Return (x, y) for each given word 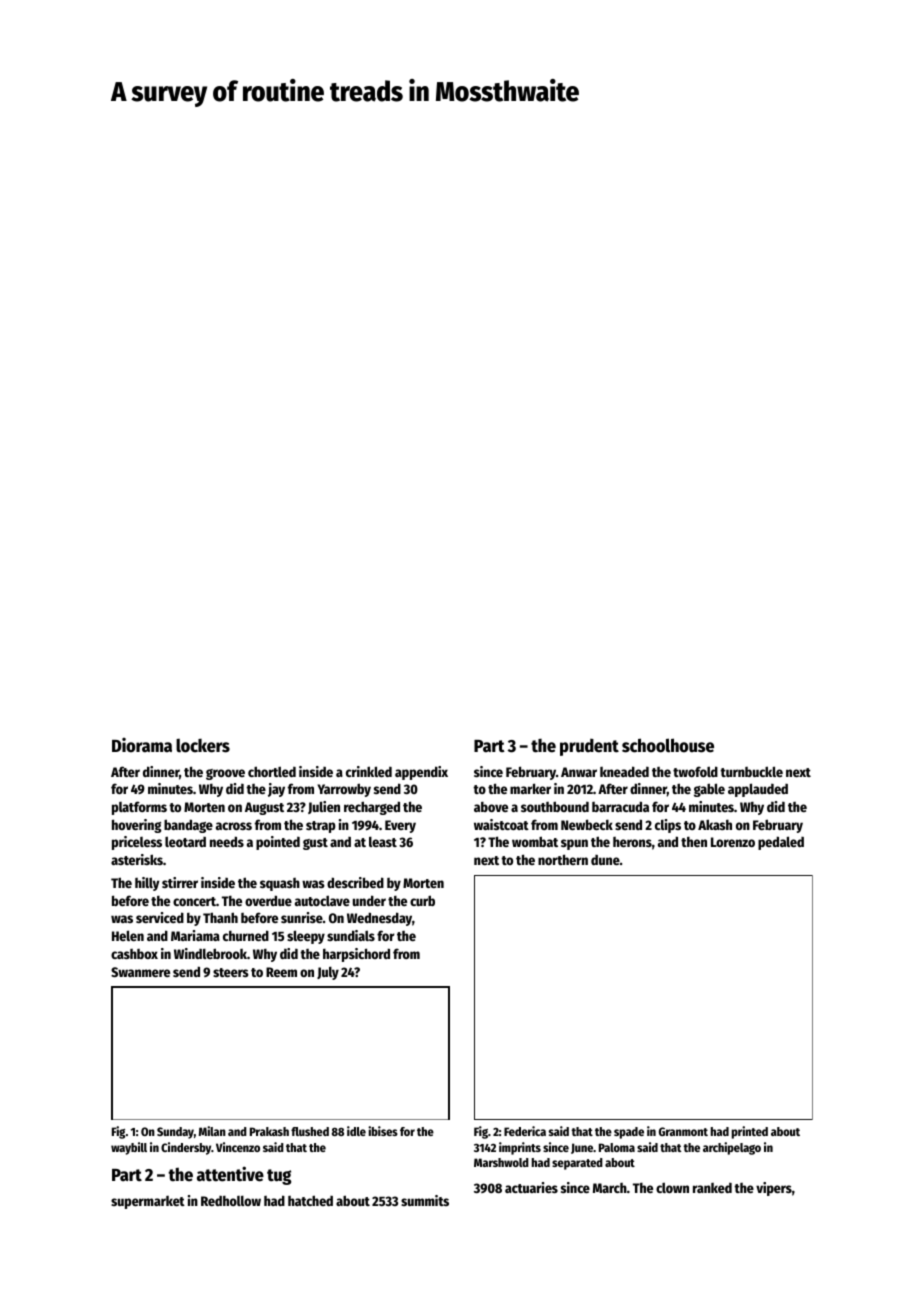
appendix (421, 773)
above (491, 807)
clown (672, 1187)
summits (425, 1200)
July (328, 973)
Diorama (142, 745)
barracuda (620, 806)
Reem (281, 972)
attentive (230, 1174)
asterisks (137, 859)
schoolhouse (668, 745)
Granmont (683, 1131)
